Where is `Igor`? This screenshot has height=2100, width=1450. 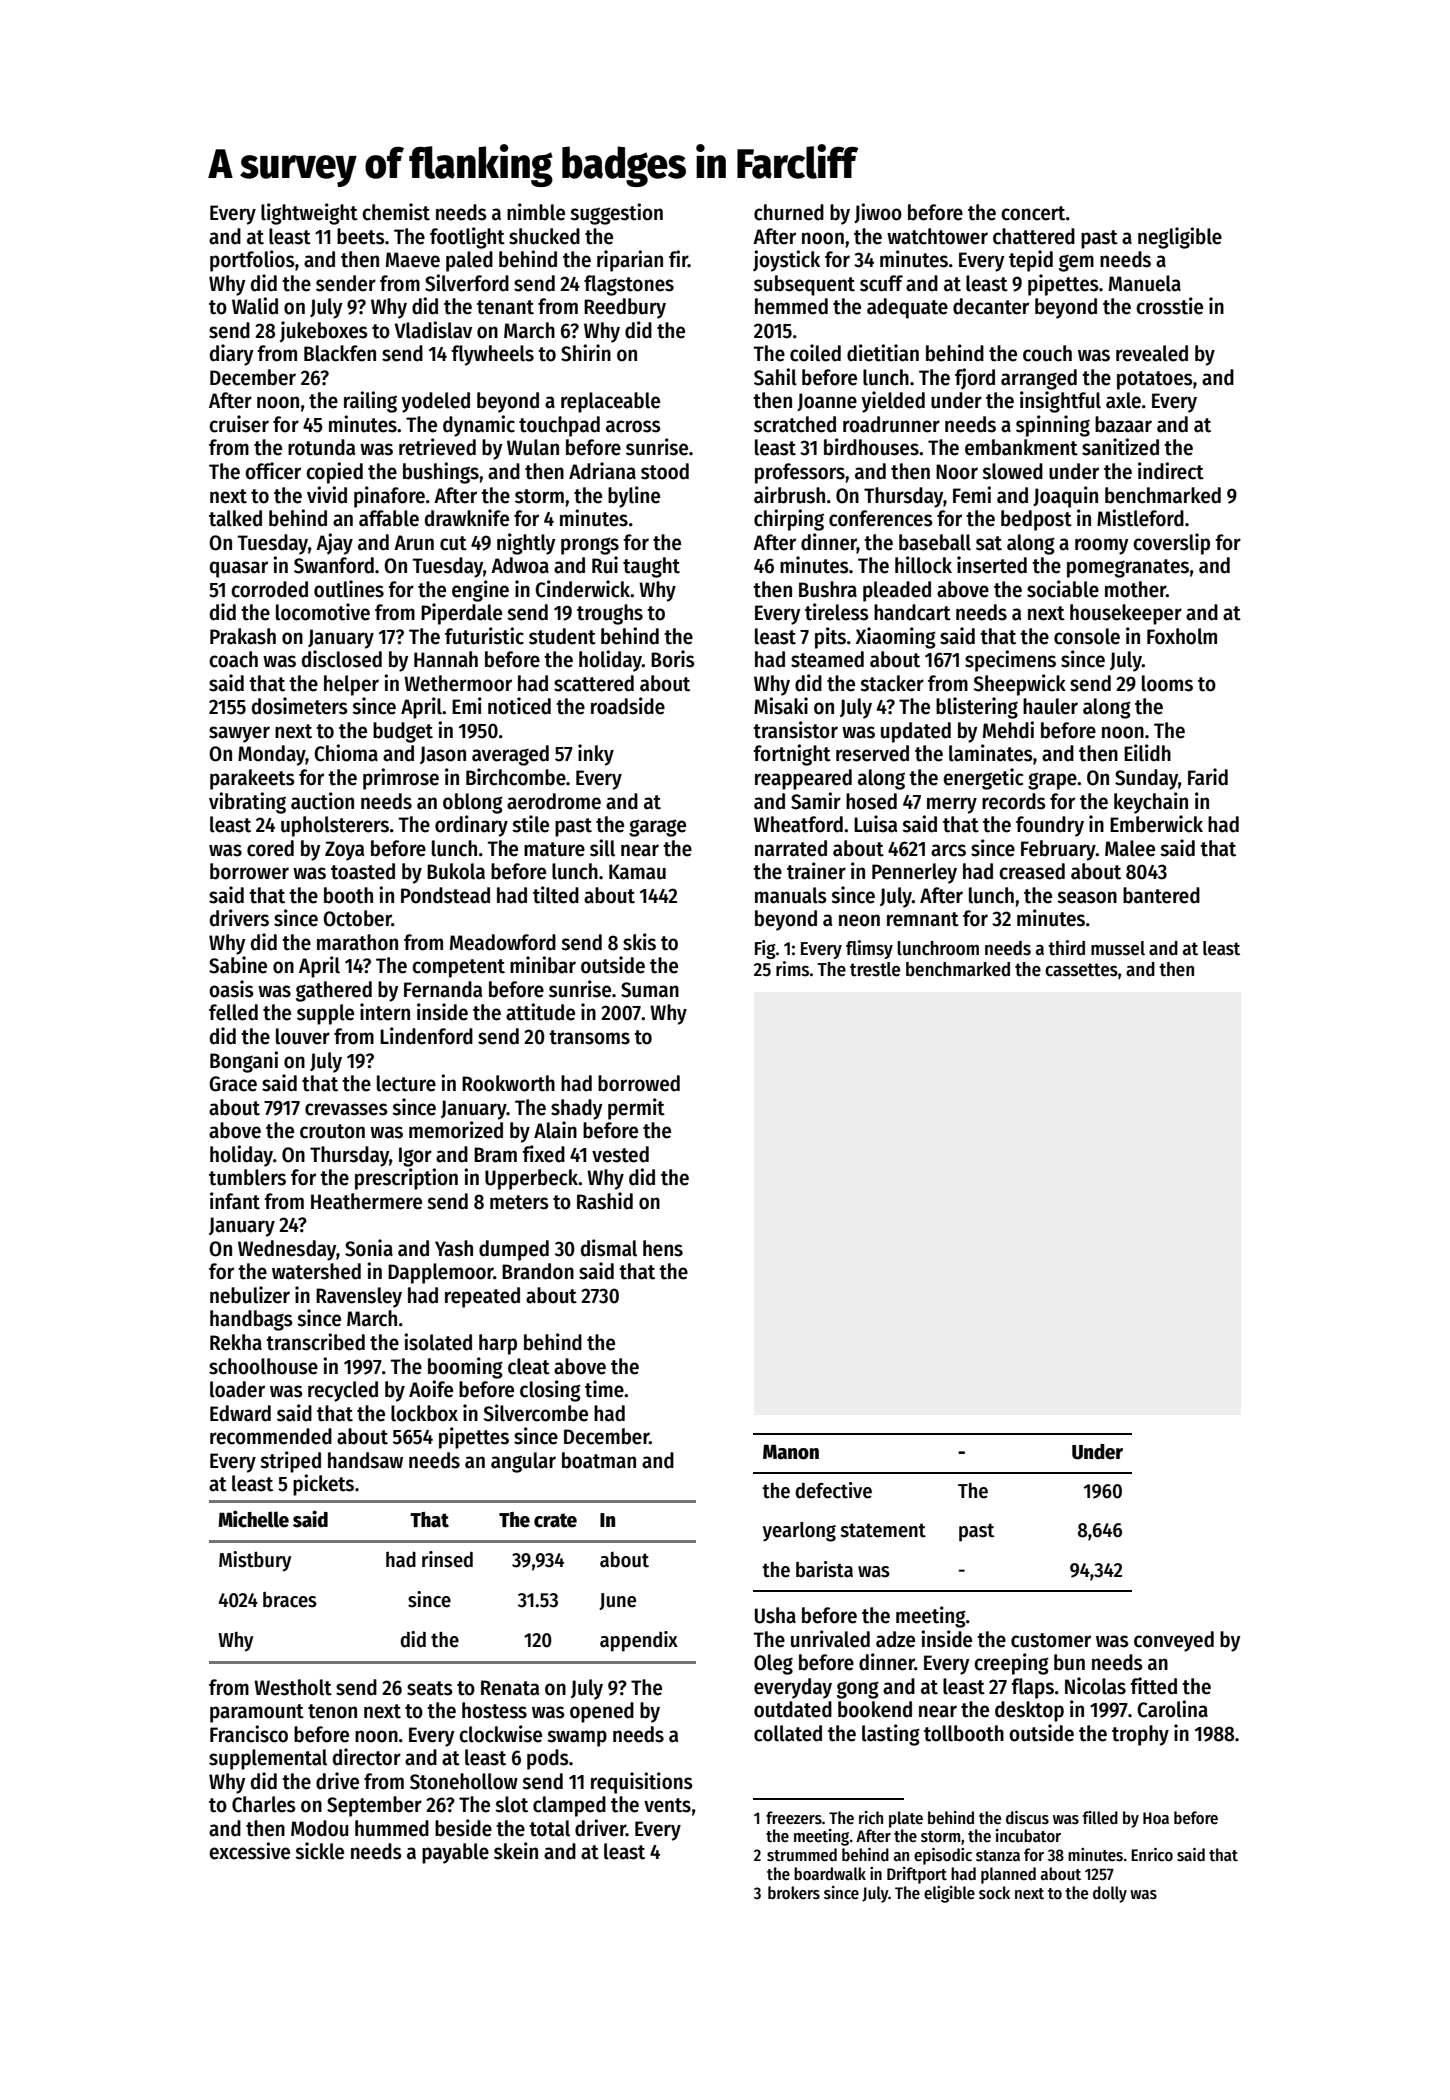 Igor is located at coordinates (415, 1157).
